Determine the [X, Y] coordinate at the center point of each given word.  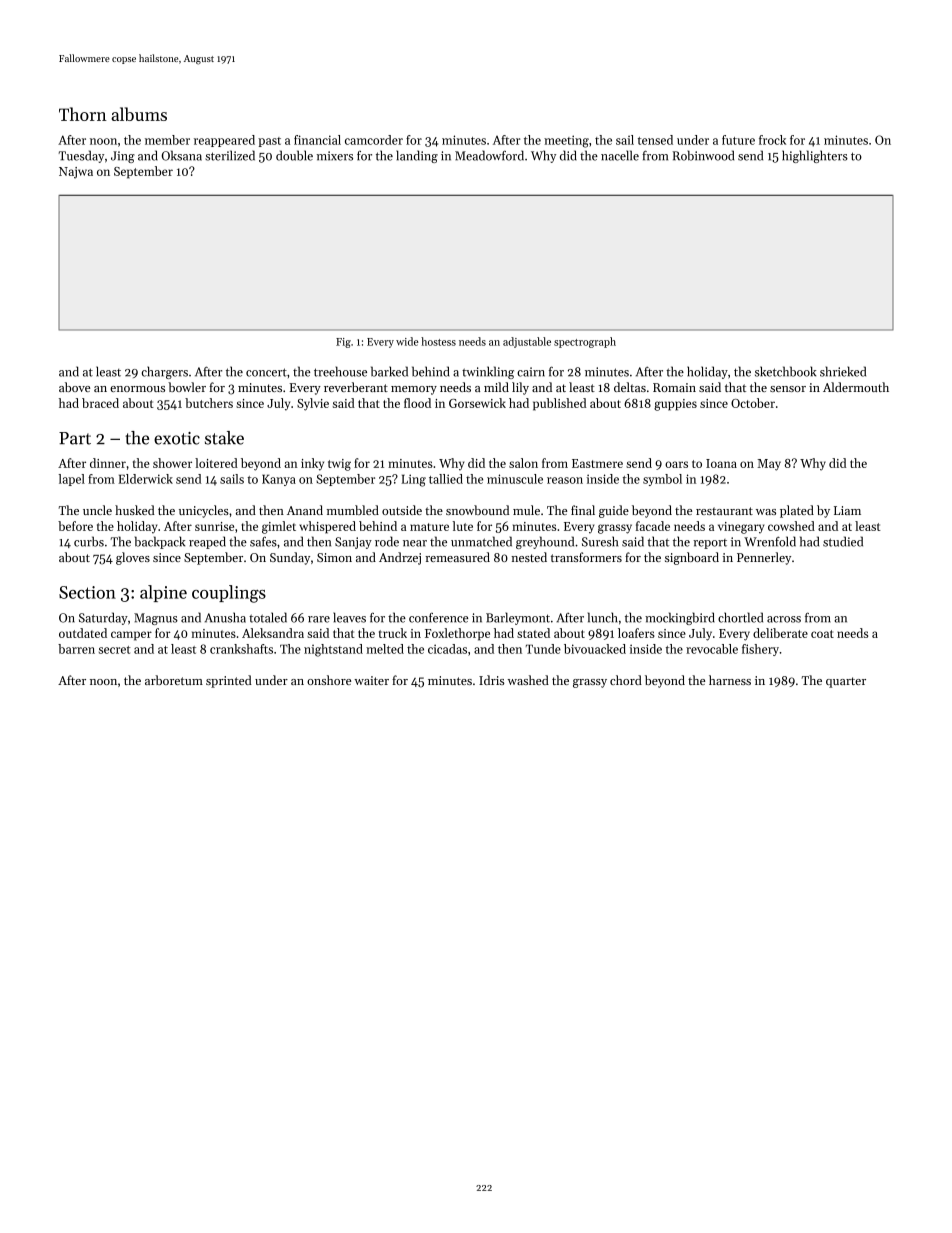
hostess [438, 341]
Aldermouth [856, 387]
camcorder [374, 140]
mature [429, 527]
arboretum [174, 680]
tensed [655, 140]
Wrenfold [770, 541]
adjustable [527, 342]
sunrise [214, 526]
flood [417, 403]
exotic [177, 438]
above [74, 387]
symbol [662, 480]
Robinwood [703, 155]
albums [139, 114]
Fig [343, 343]
